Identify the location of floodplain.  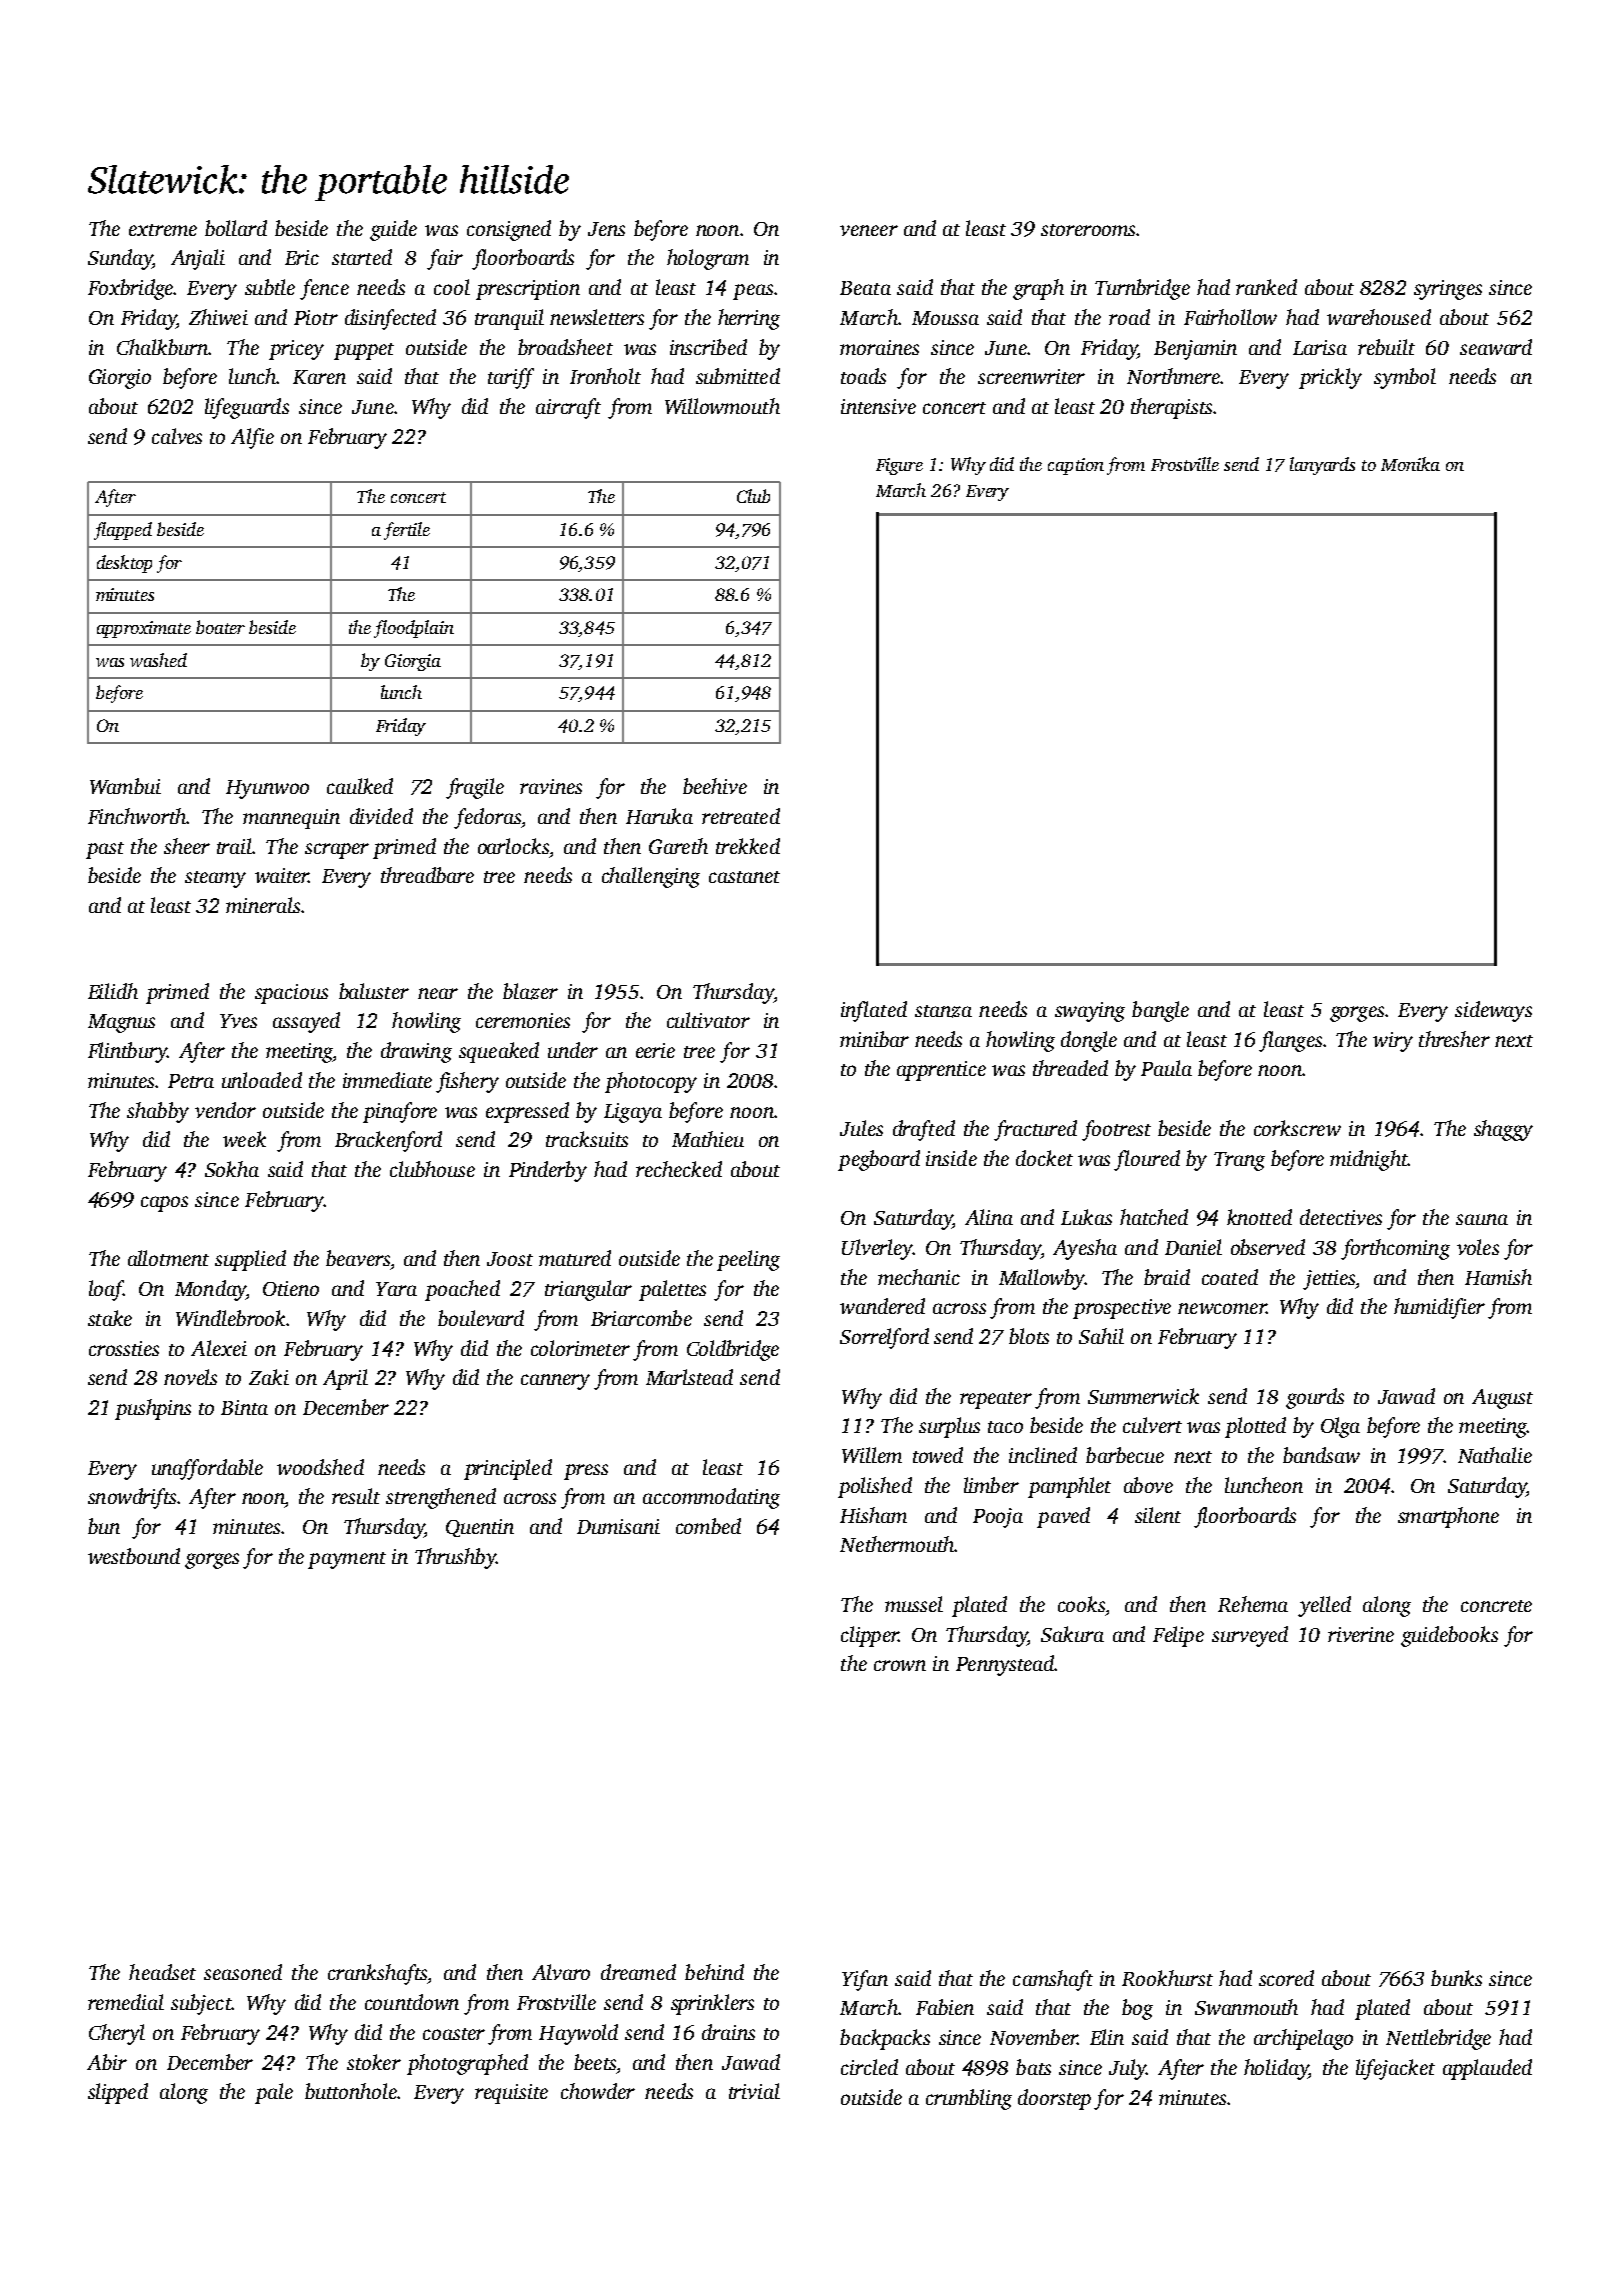
(414, 629).
